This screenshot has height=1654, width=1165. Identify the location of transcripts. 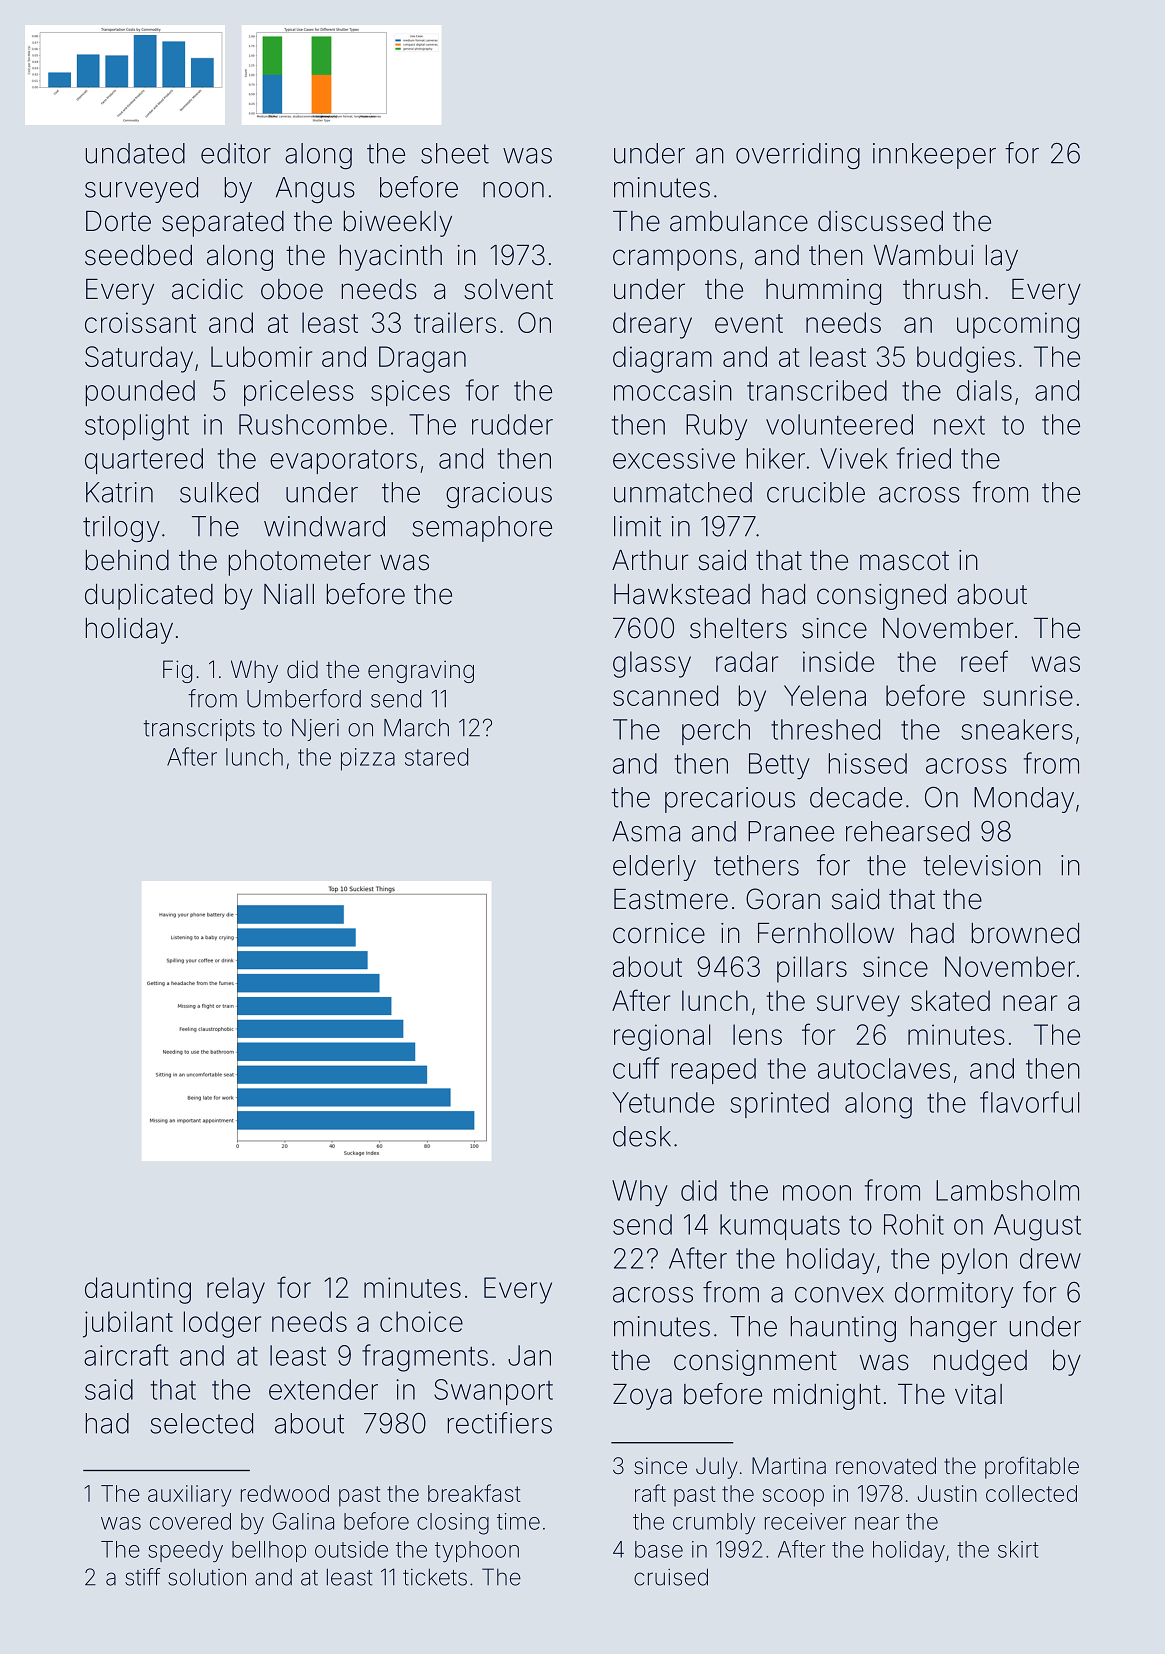
(199, 730).
